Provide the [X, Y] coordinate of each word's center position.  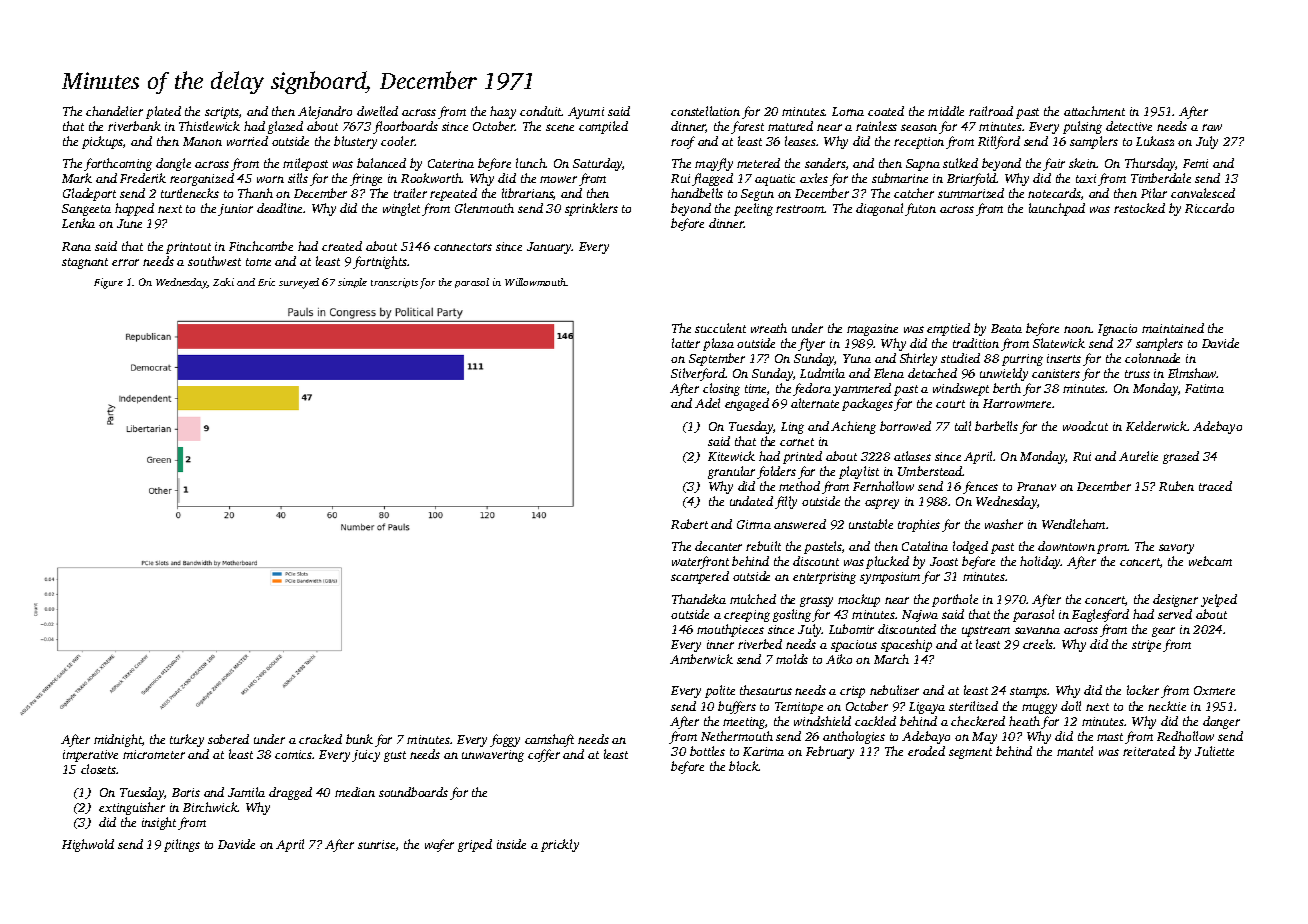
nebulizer [894, 690]
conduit [541, 111]
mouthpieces [730, 630]
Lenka [78, 223]
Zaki [223, 282]
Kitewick [731, 456]
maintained [1173, 328]
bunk [359, 739]
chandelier [114, 111]
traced [1215, 486]
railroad [991, 111]
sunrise [376, 844]
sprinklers [591, 209]
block [744, 766]
